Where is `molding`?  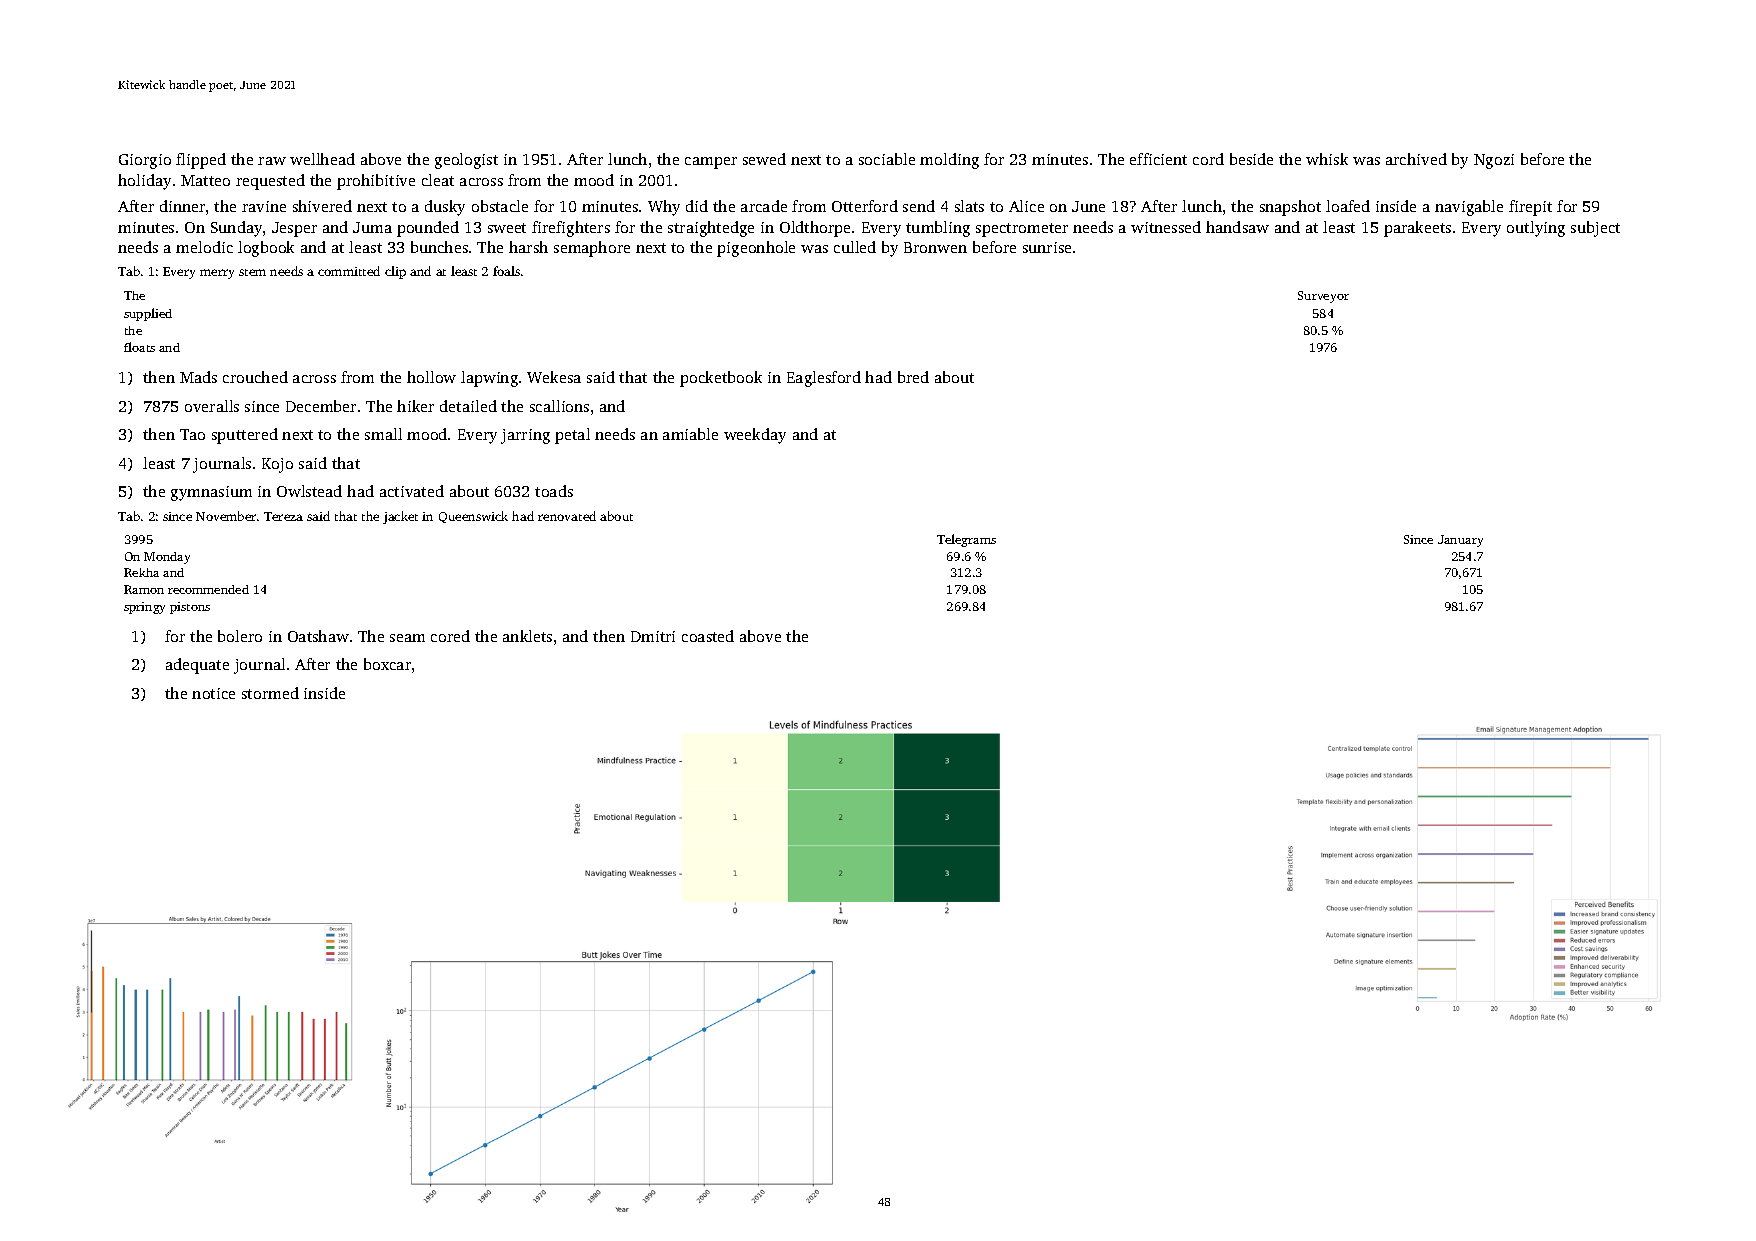
molding is located at coordinates (949, 161).
